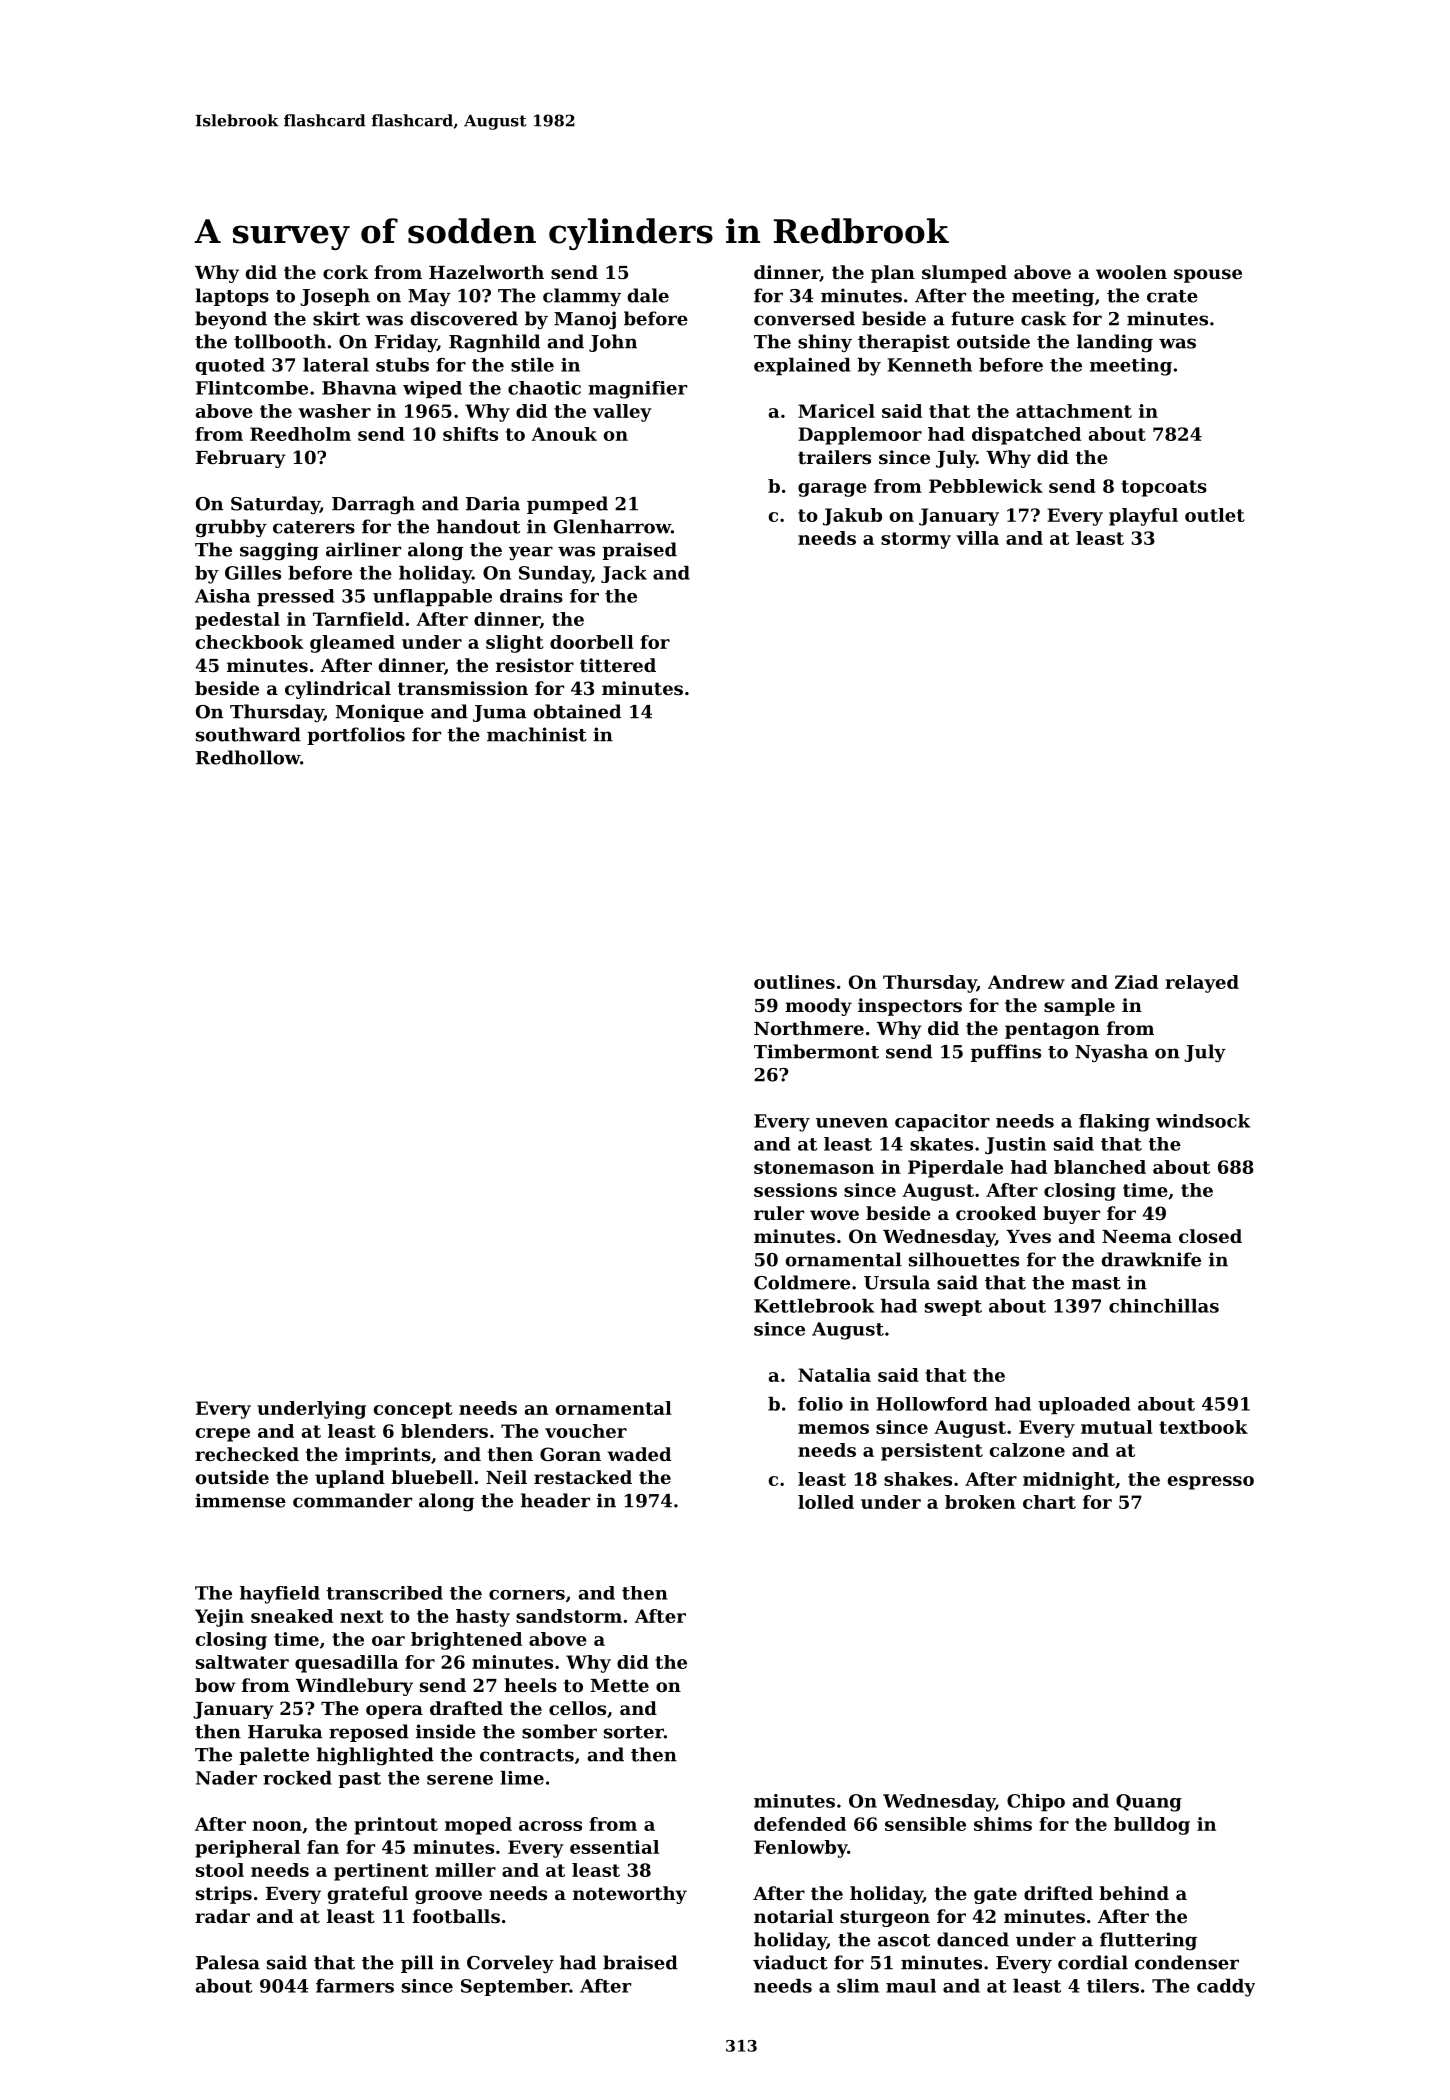 This screenshot has height=2100, width=1450. What do you see at coordinates (1152, 1826) in the screenshot?
I see `bulldog` at bounding box center [1152, 1826].
